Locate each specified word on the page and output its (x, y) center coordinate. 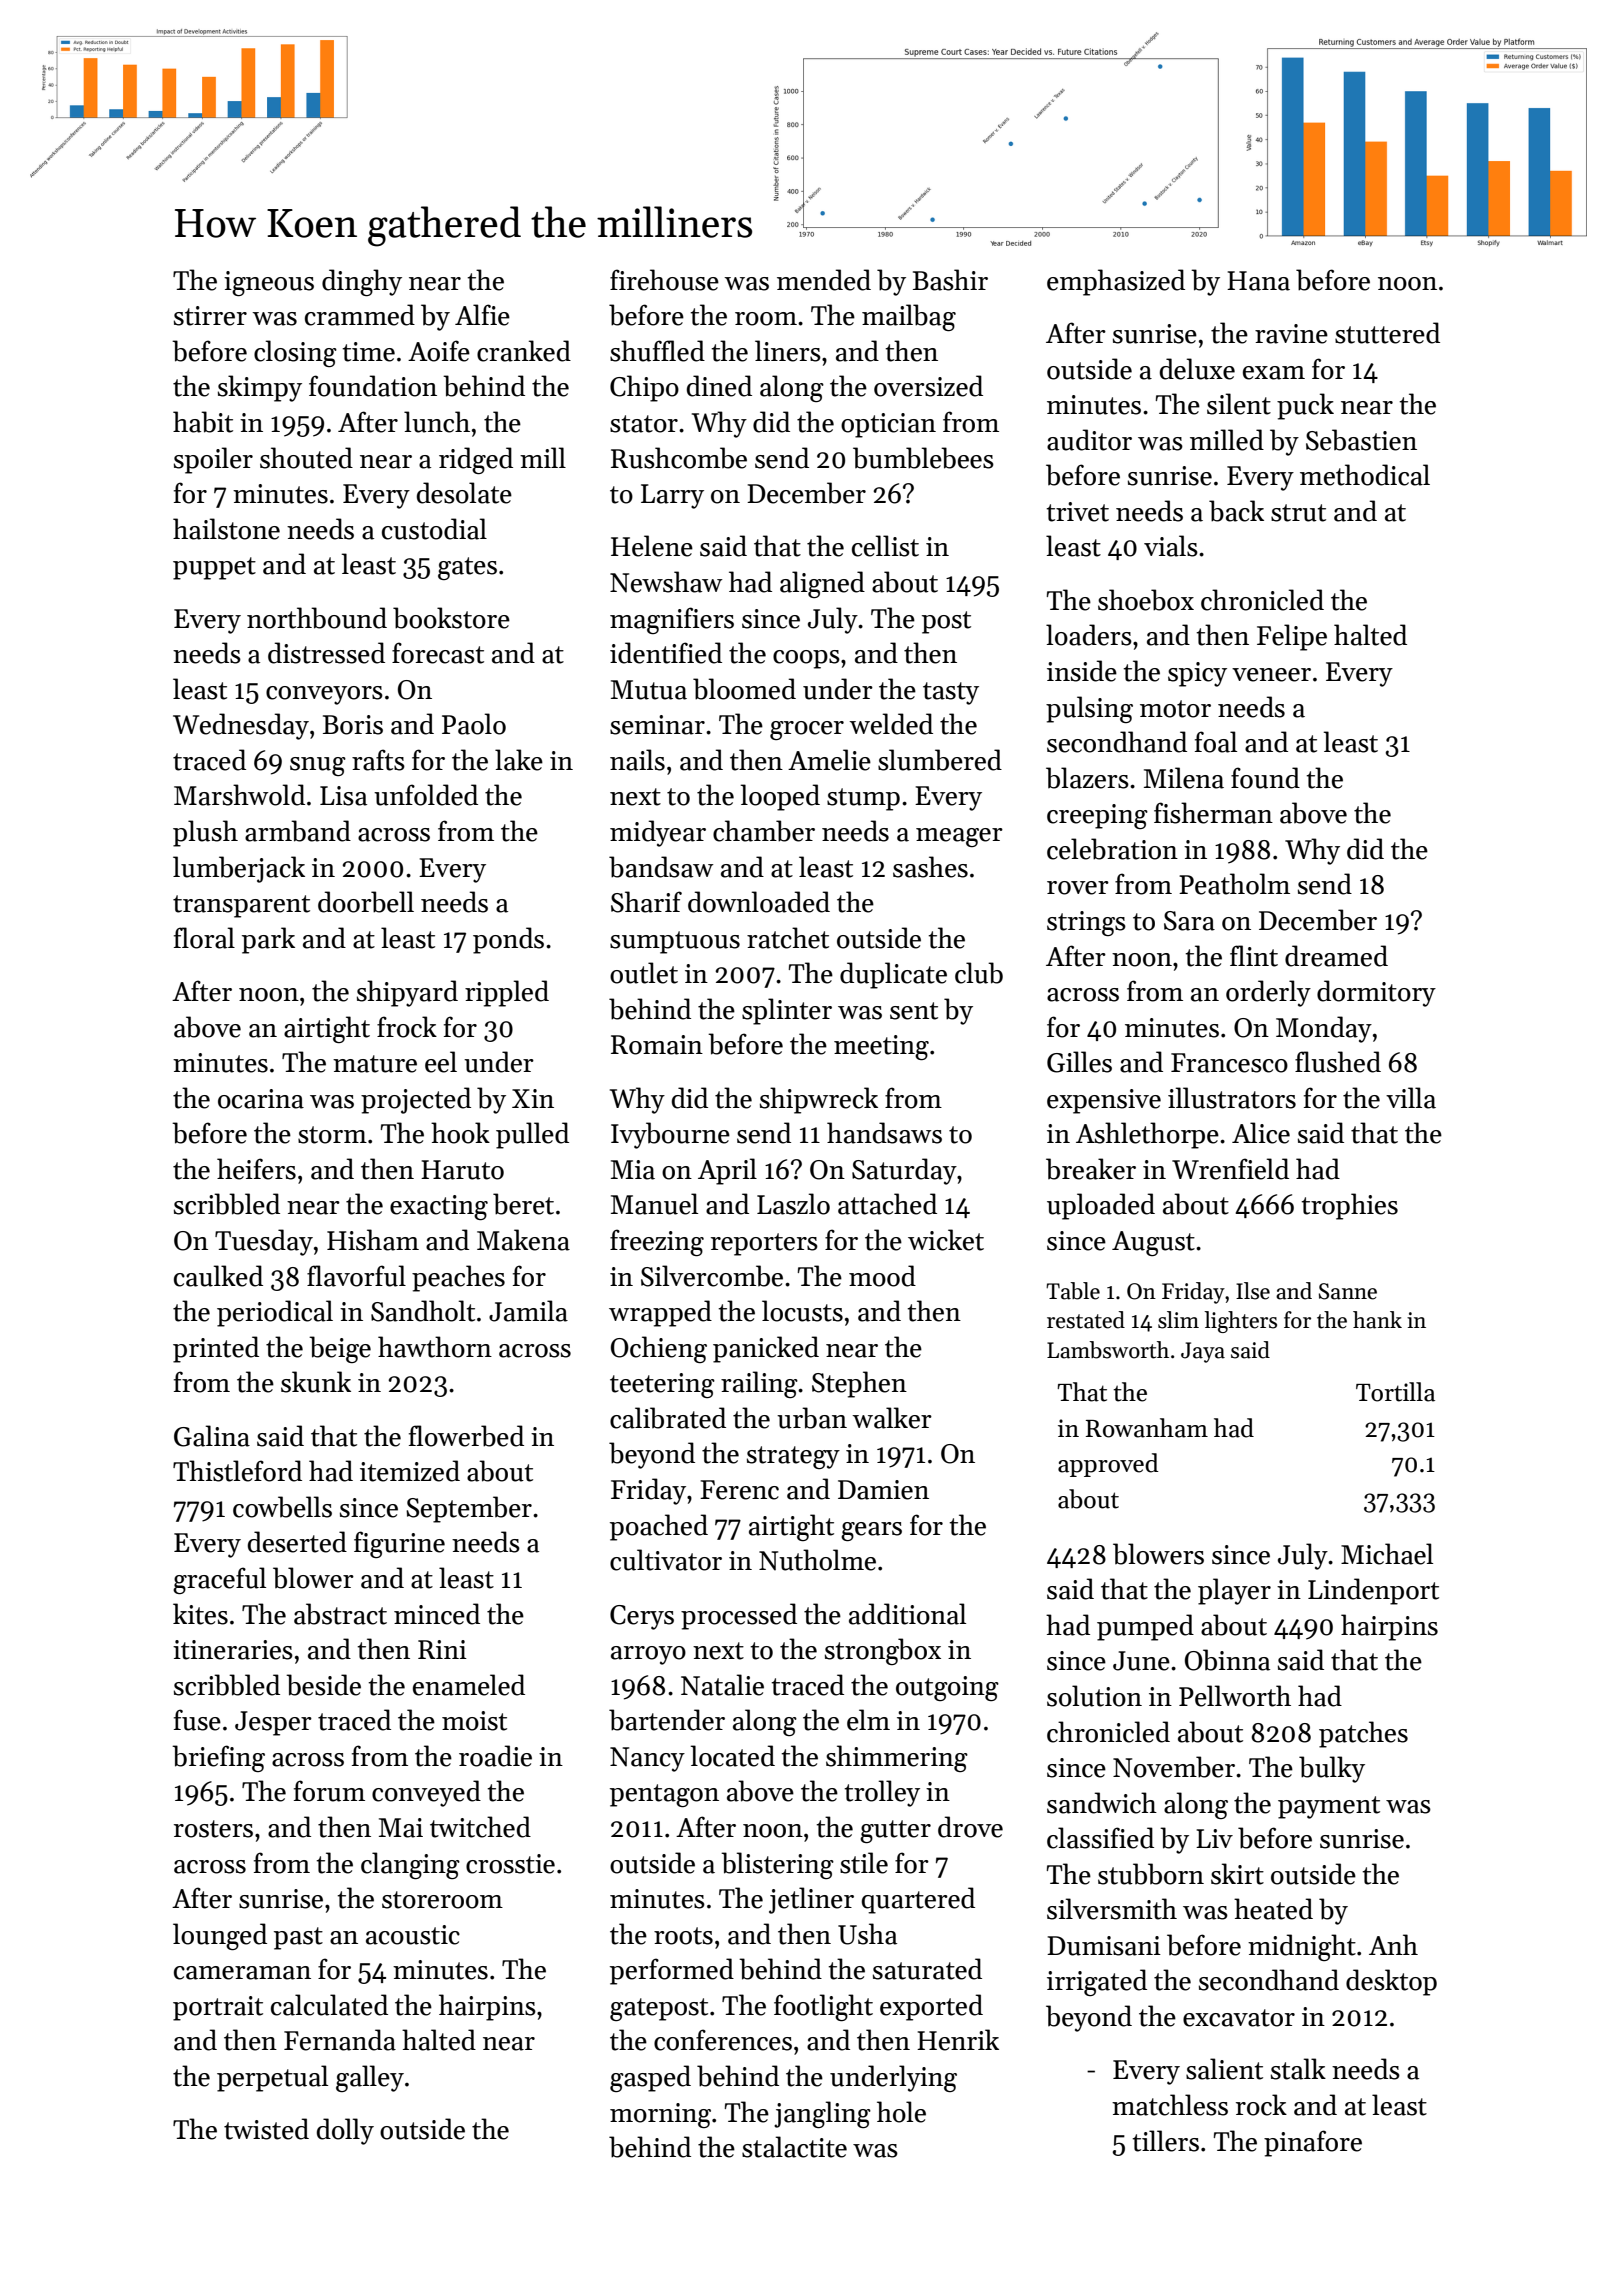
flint (1254, 956)
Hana (1258, 281)
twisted (266, 2129)
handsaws (884, 1133)
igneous (269, 283)
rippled (507, 993)
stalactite (794, 2147)
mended (824, 280)
